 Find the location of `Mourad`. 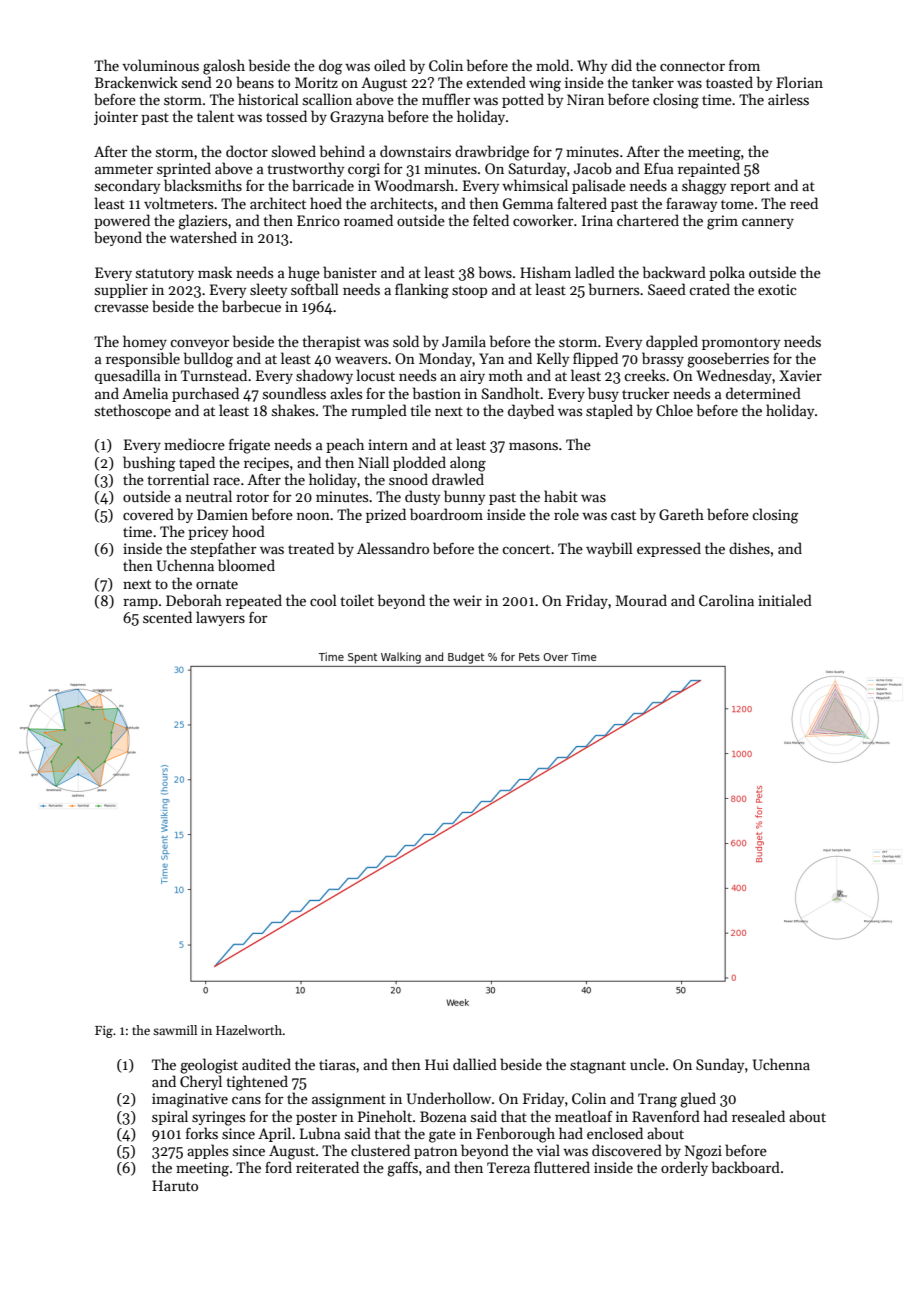

Mourad is located at coordinates (641, 600).
